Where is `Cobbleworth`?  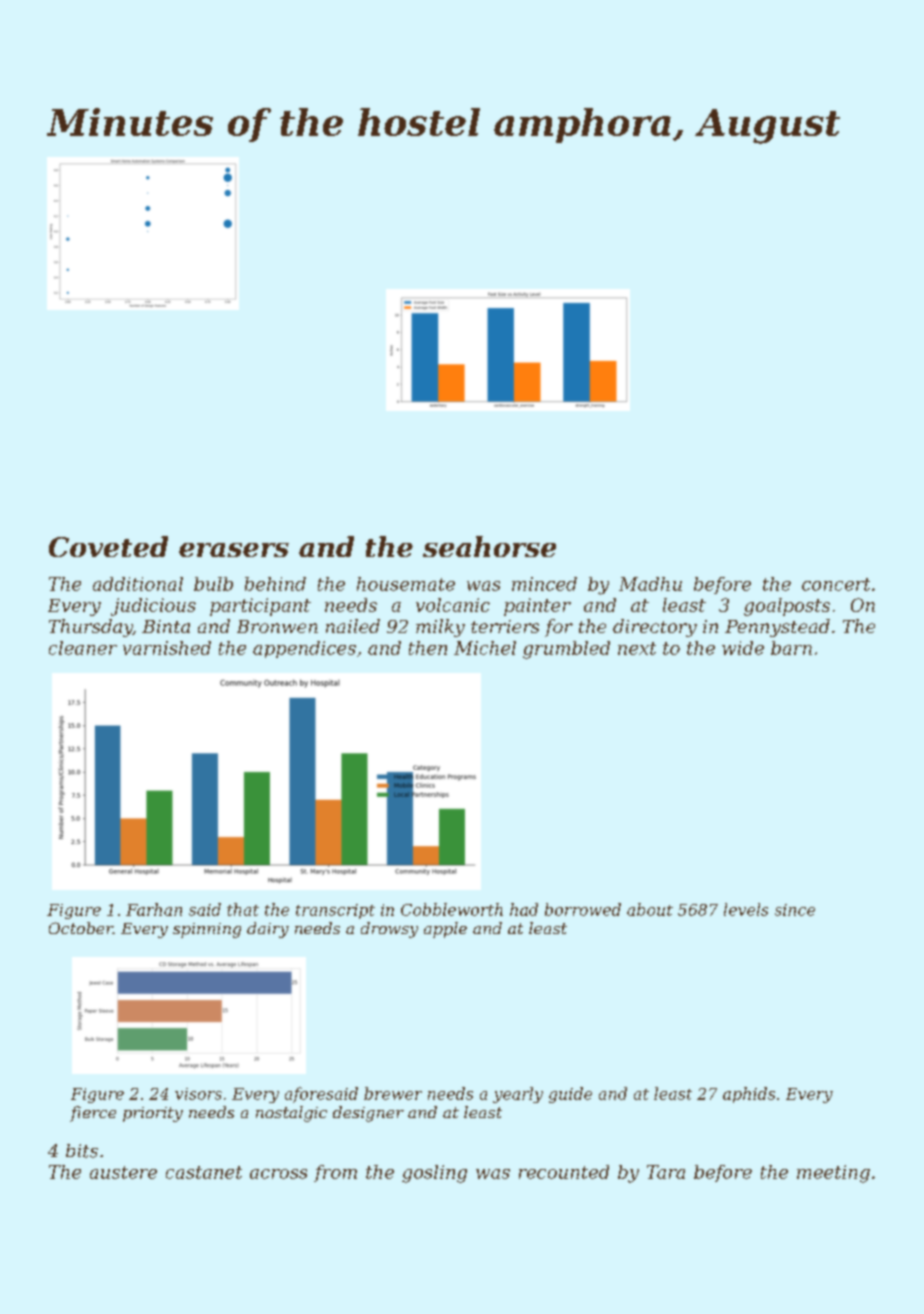
Cobbleworth is located at coordinates (452, 909).
